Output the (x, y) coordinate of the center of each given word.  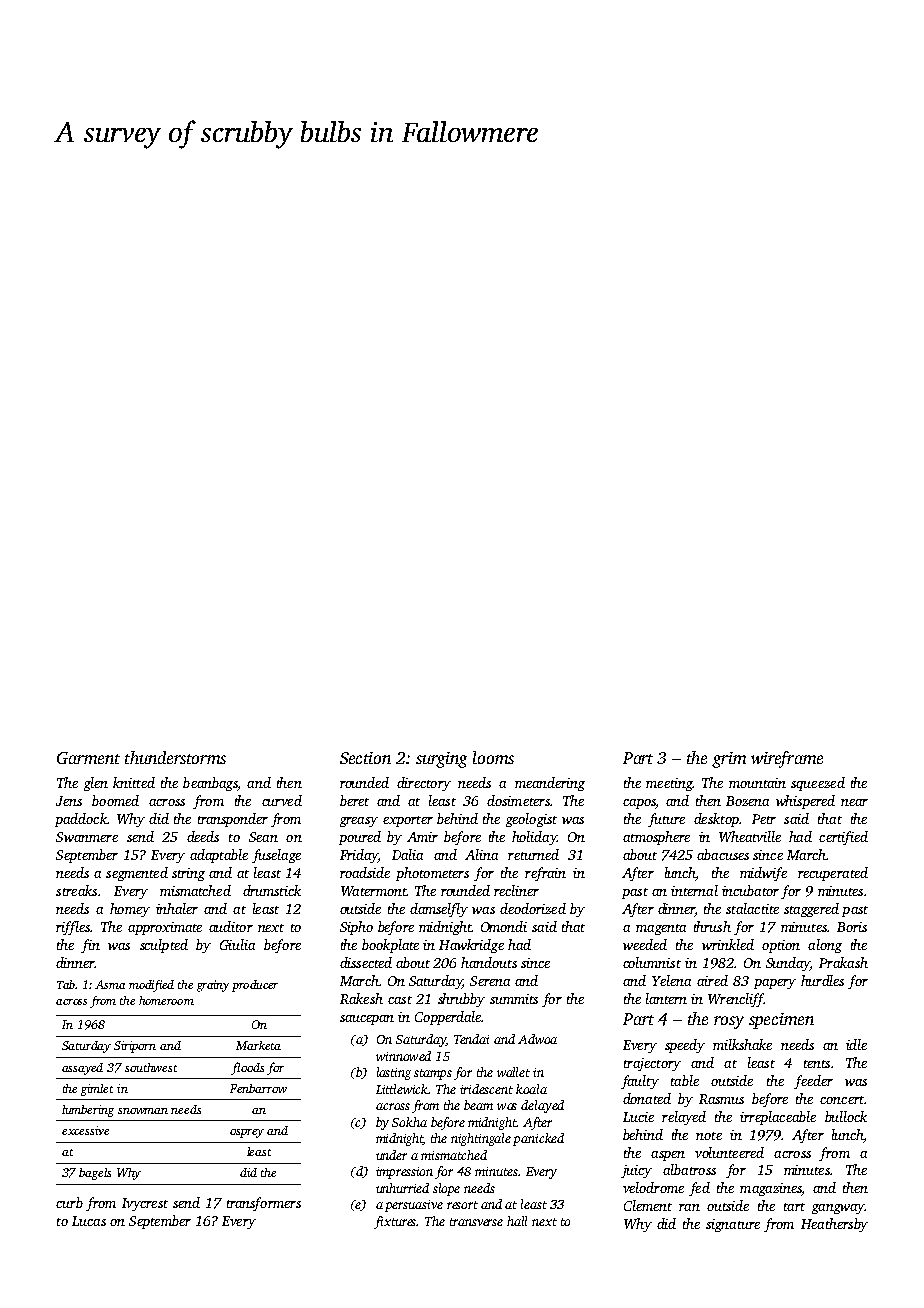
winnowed (403, 1056)
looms (493, 757)
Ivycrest (145, 1204)
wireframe (787, 759)
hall (517, 1221)
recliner (516, 890)
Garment (88, 758)
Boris (852, 927)
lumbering (88, 1111)
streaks (76, 890)
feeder (813, 1082)
